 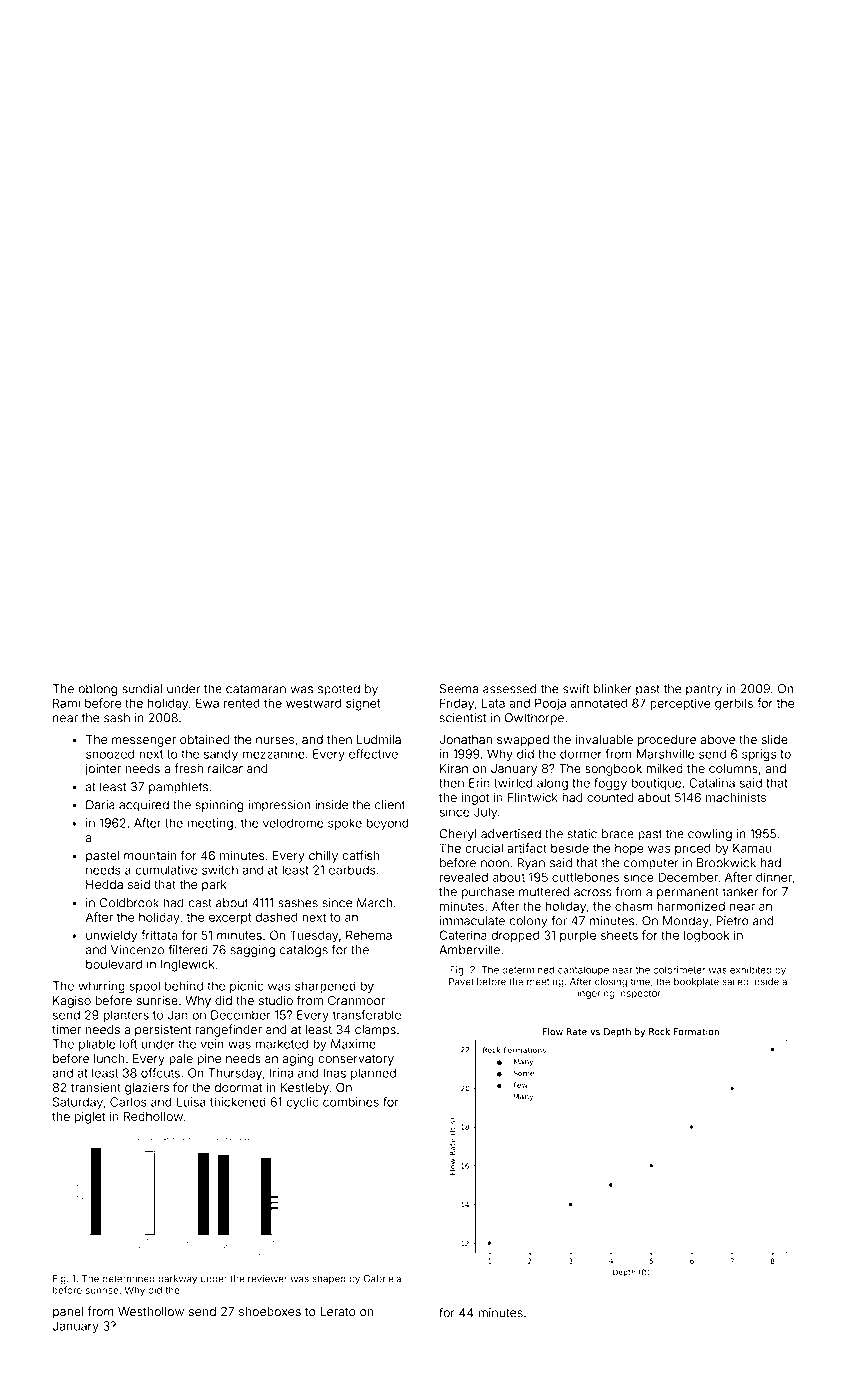 I want to click on Gabriela, so click(x=382, y=1279).
